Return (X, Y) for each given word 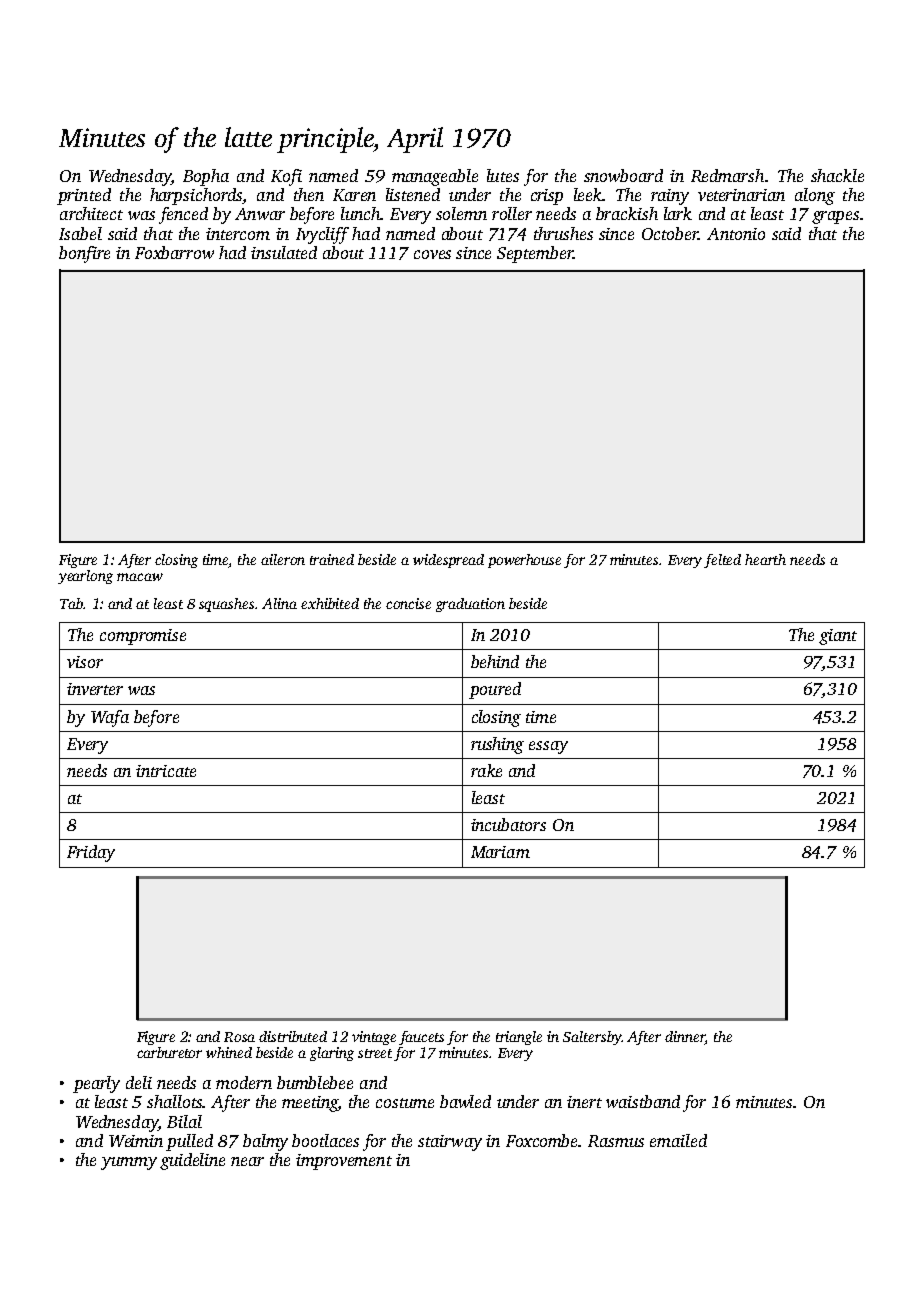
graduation (470, 605)
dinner (685, 1036)
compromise (143, 637)
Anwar (260, 214)
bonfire (84, 254)
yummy (129, 1163)
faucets (421, 1038)
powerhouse (524, 561)
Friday (91, 853)
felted (722, 561)
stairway (450, 1143)
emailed (678, 1140)
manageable (435, 177)
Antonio (736, 234)
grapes (835, 217)
